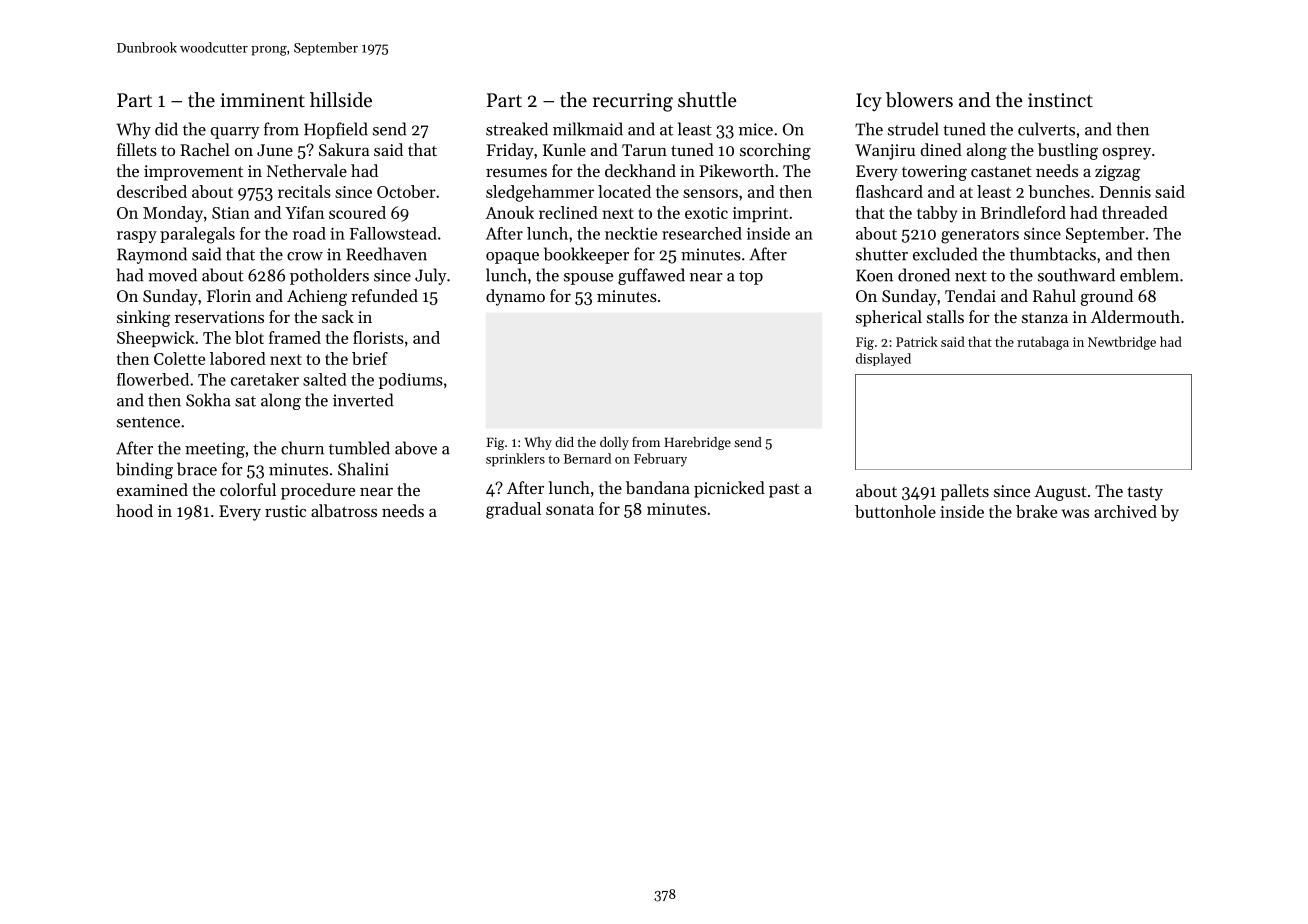  What do you see at coordinates (1059, 191) in the screenshot?
I see `bunches` at bounding box center [1059, 191].
